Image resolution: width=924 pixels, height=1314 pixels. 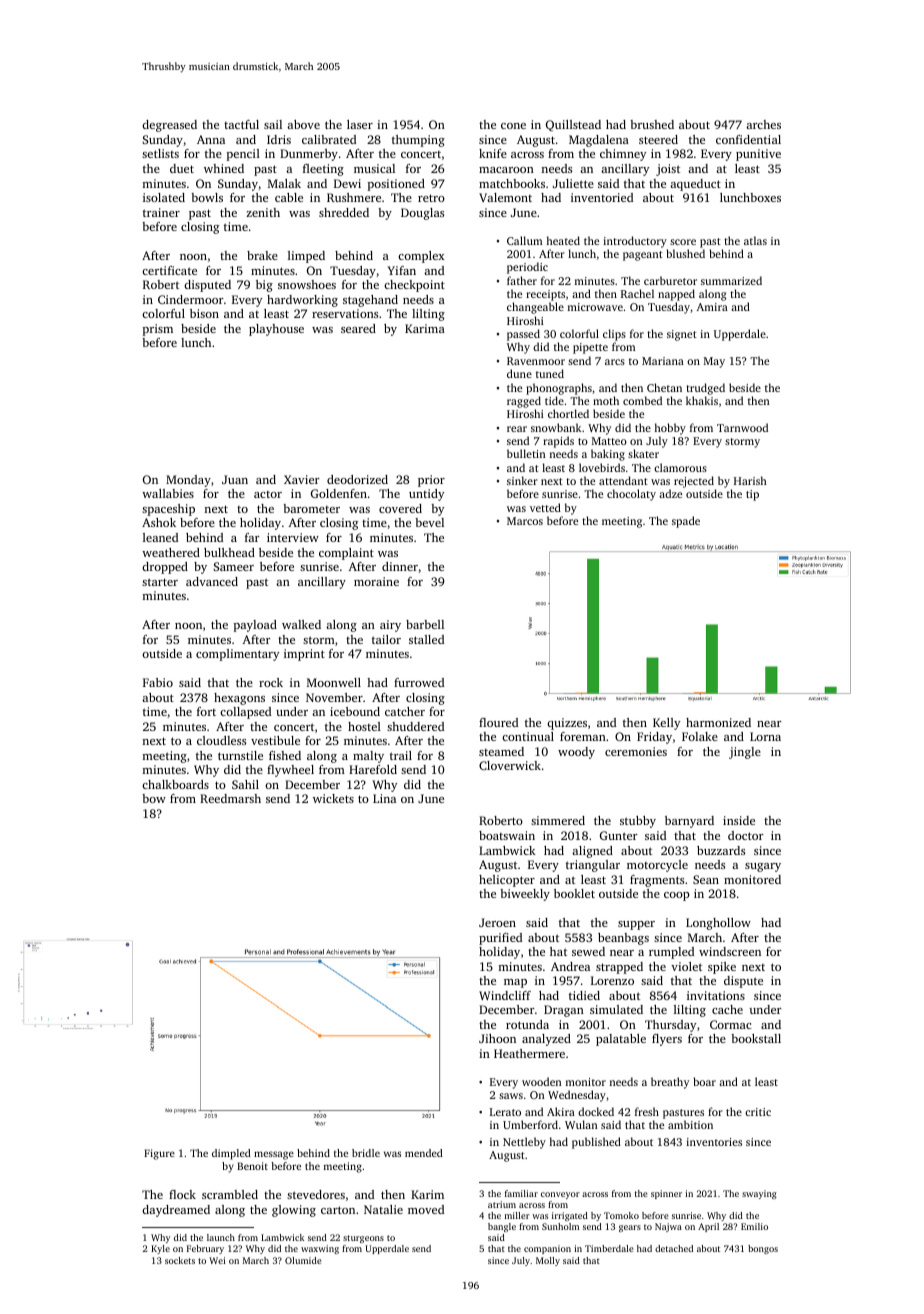 What do you see at coordinates (606, 400) in the image?
I see `moth` at bounding box center [606, 400].
